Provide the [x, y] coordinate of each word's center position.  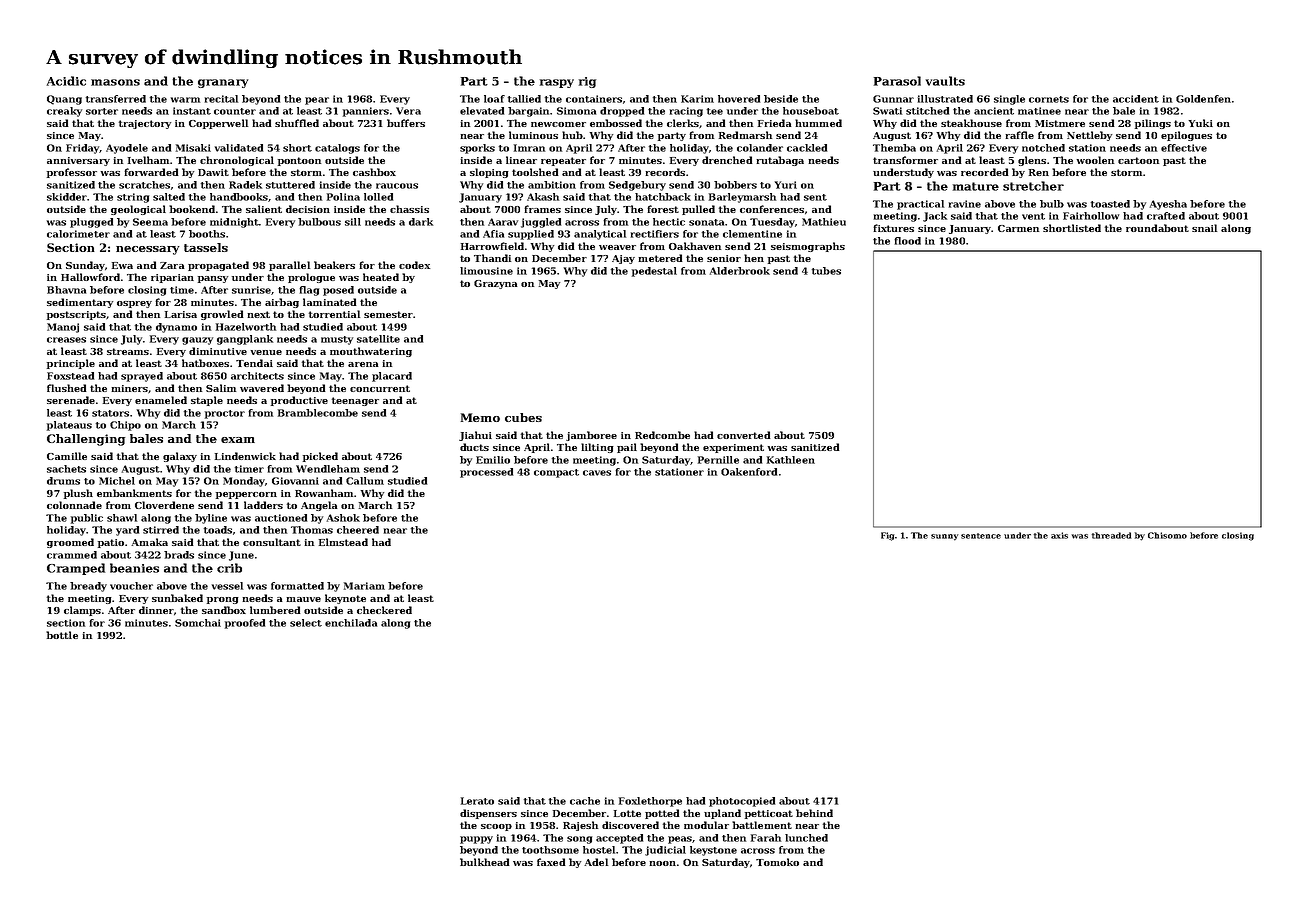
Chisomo [1167, 535]
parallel [289, 266]
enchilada [351, 623]
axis [1059, 535]
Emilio [493, 460]
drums [63, 481]
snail [1204, 228]
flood [908, 241]
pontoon [299, 161]
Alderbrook [740, 271]
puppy [476, 840]
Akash [543, 197]
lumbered [275, 610]
